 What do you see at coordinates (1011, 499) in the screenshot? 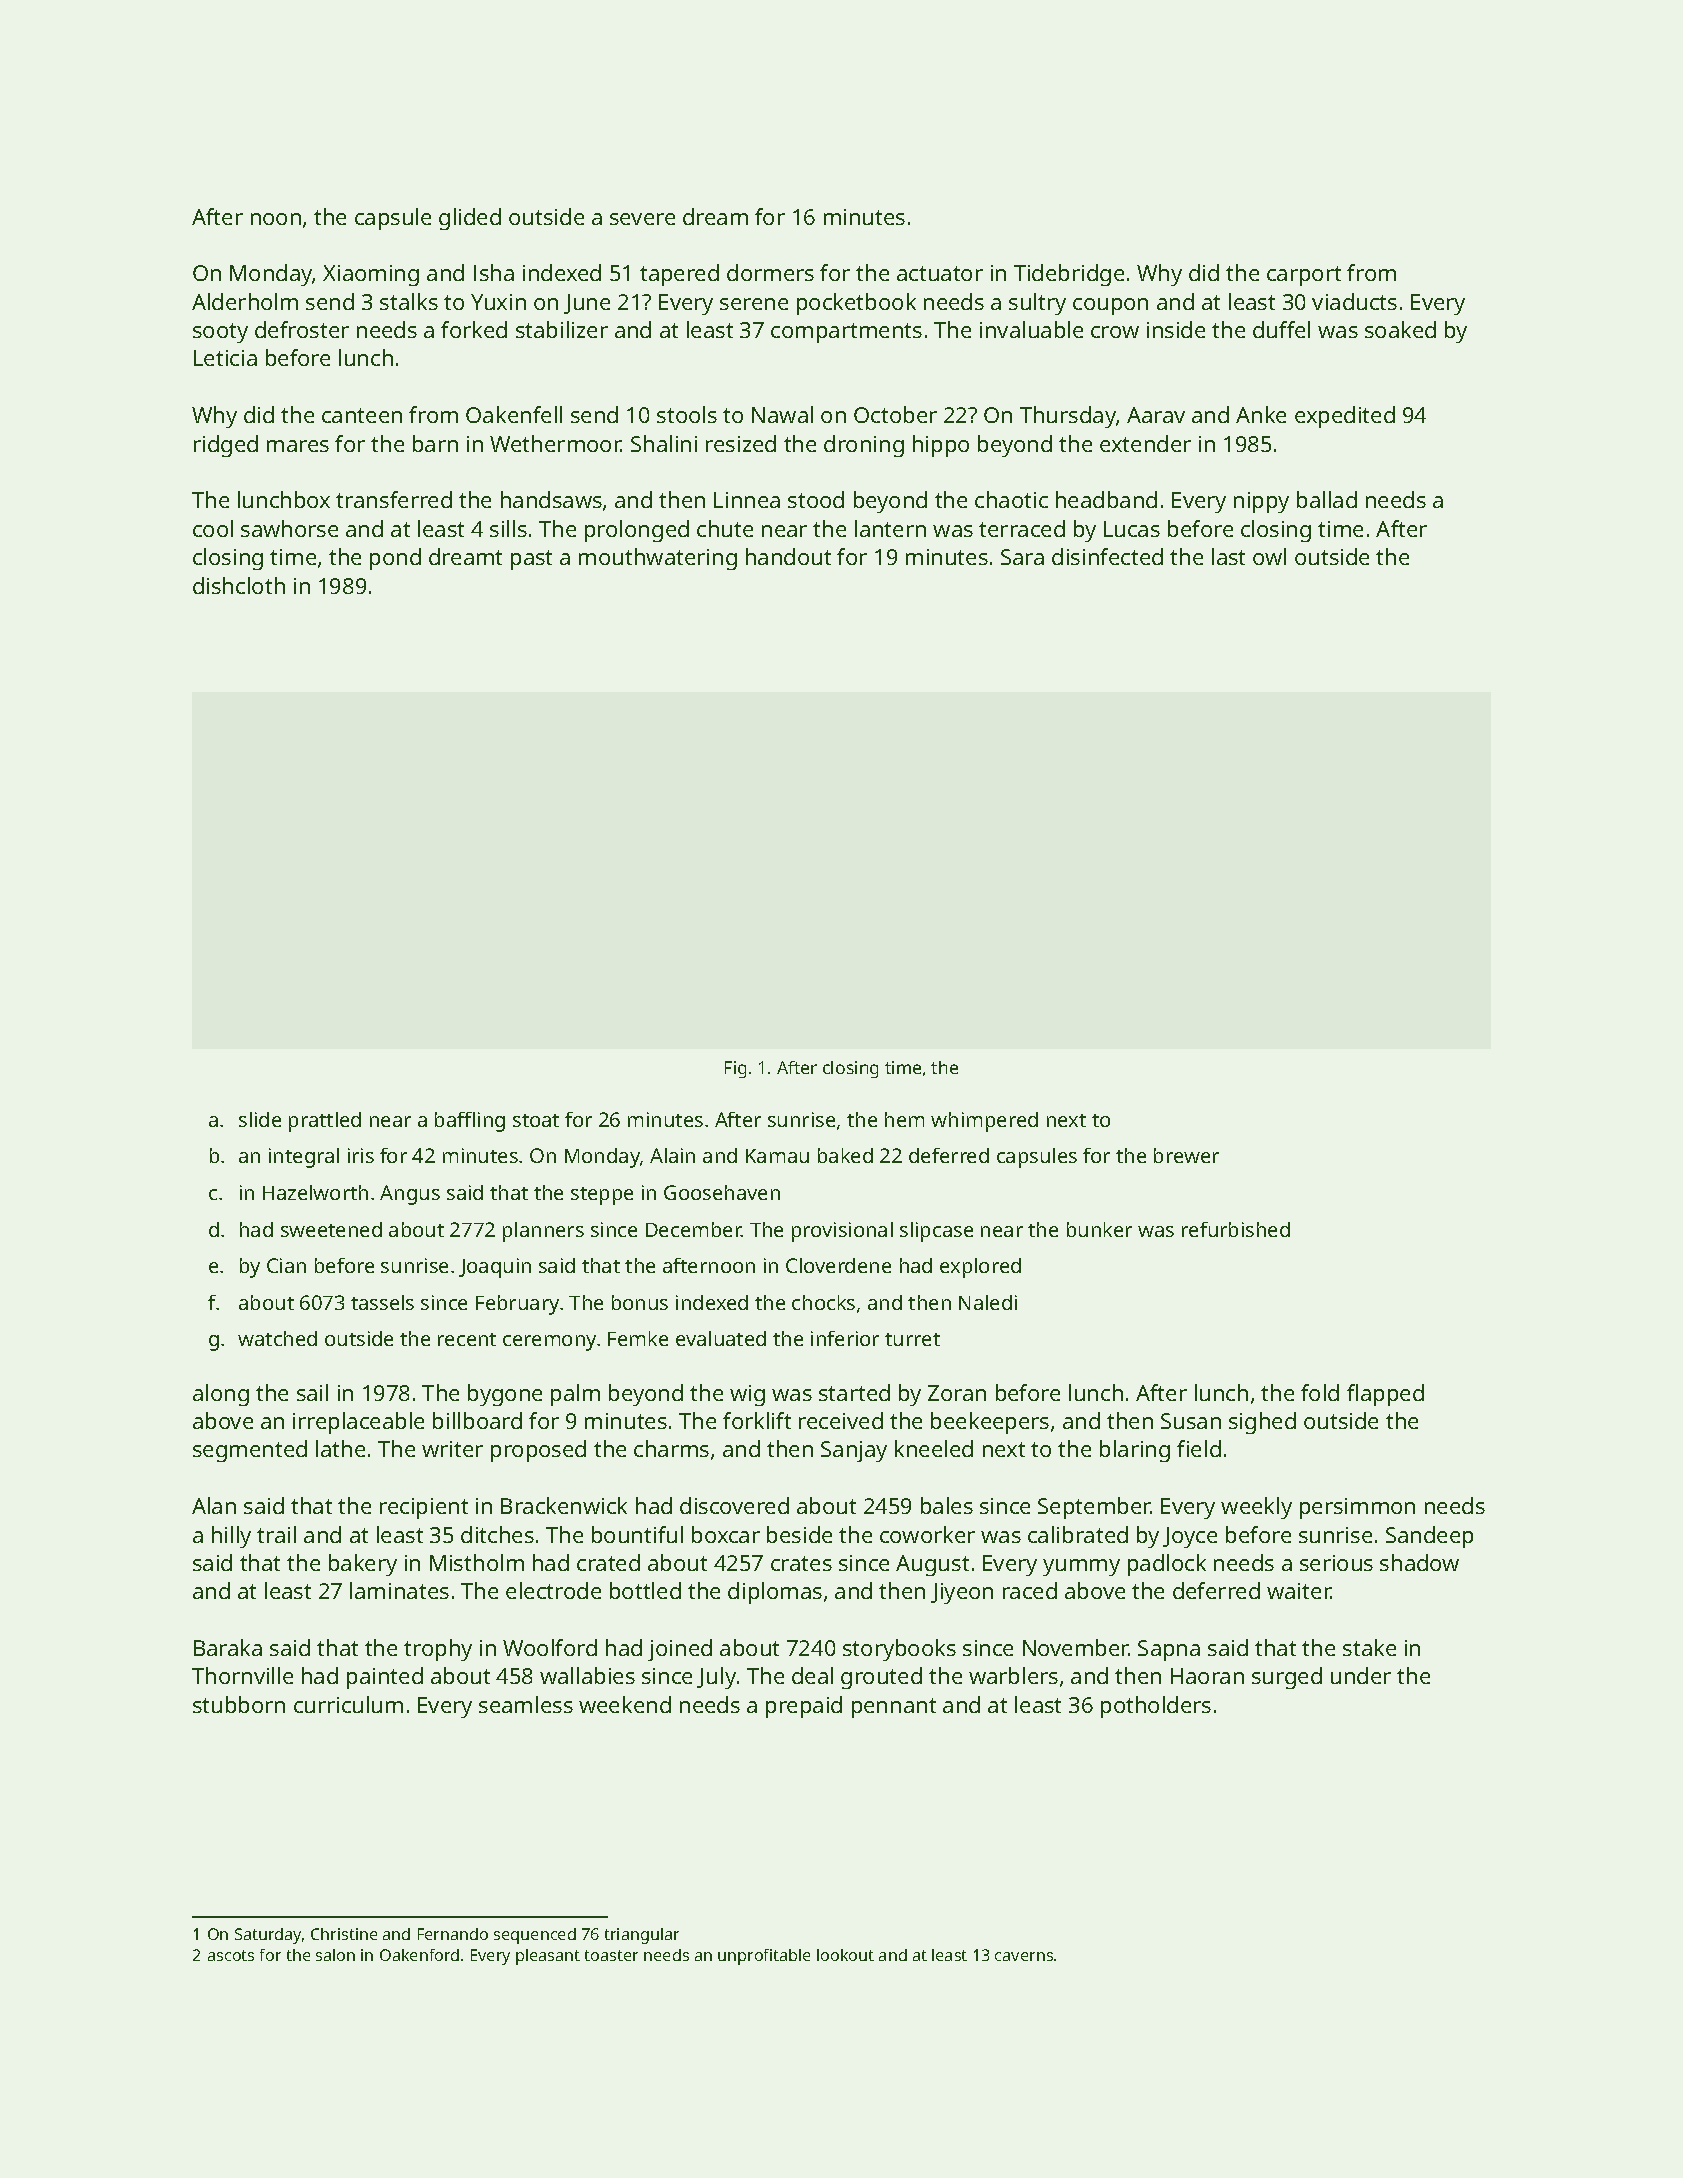
I see `chaotic` at bounding box center [1011, 499].
